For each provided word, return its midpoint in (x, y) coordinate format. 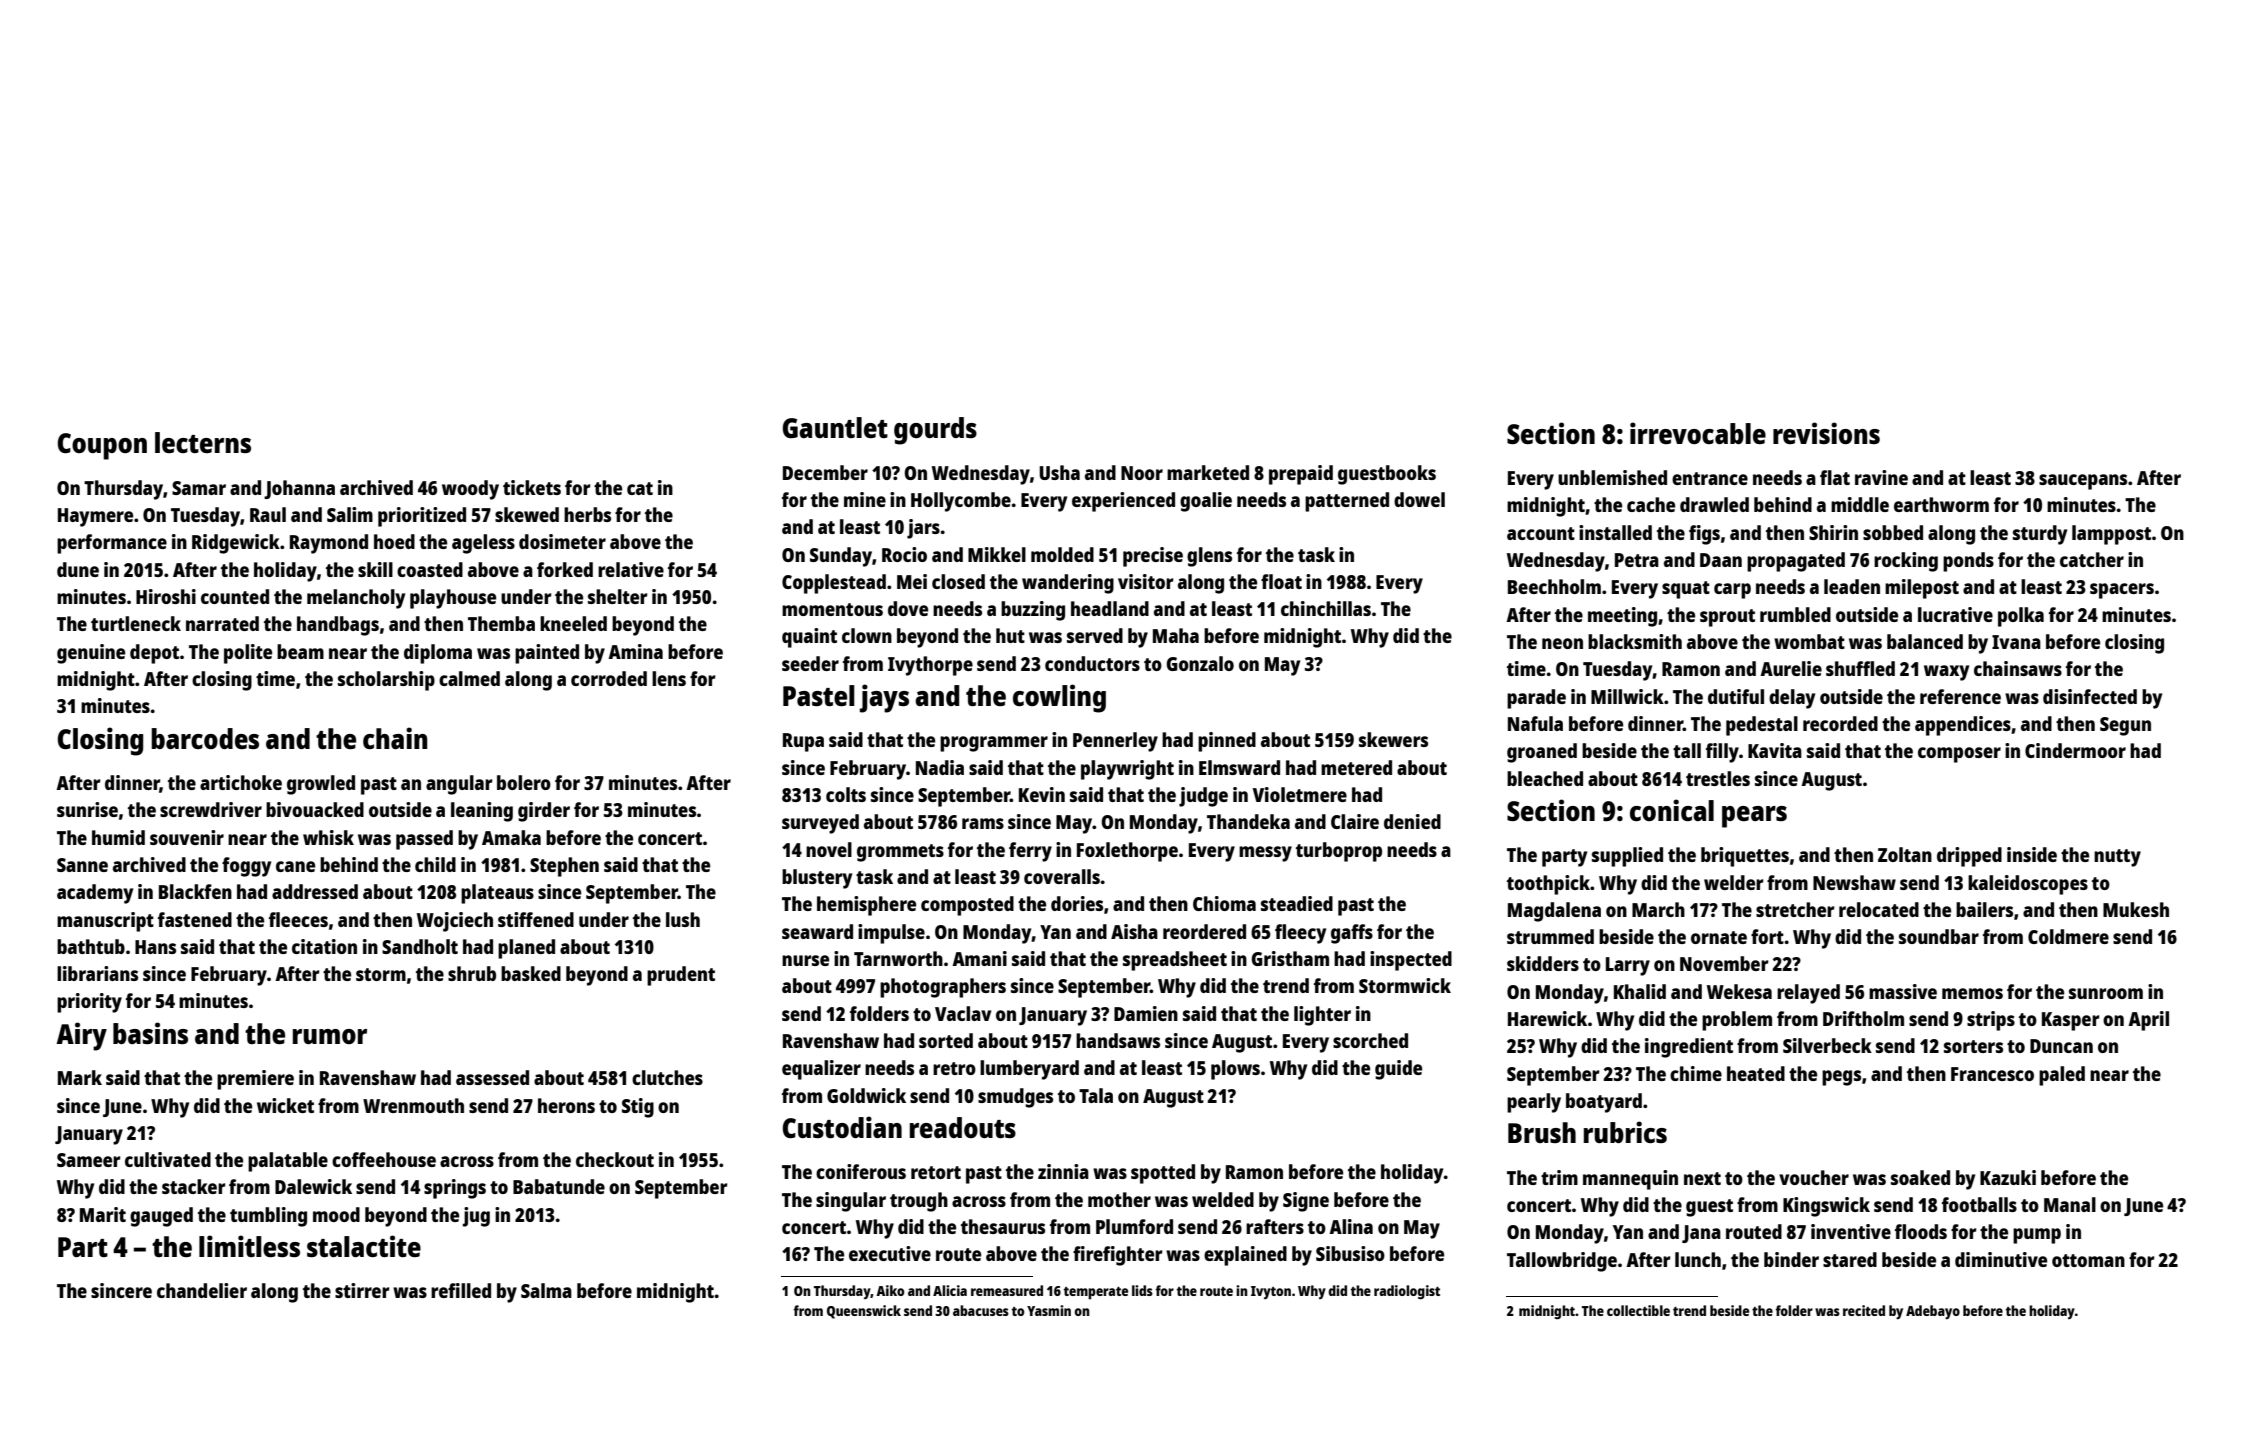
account (1541, 533)
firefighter (1118, 1256)
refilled (461, 1290)
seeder (810, 663)
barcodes (205, 738)
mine (865, 499)
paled (2062, 1076)
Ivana (2016, 642)
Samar (199, 488)
